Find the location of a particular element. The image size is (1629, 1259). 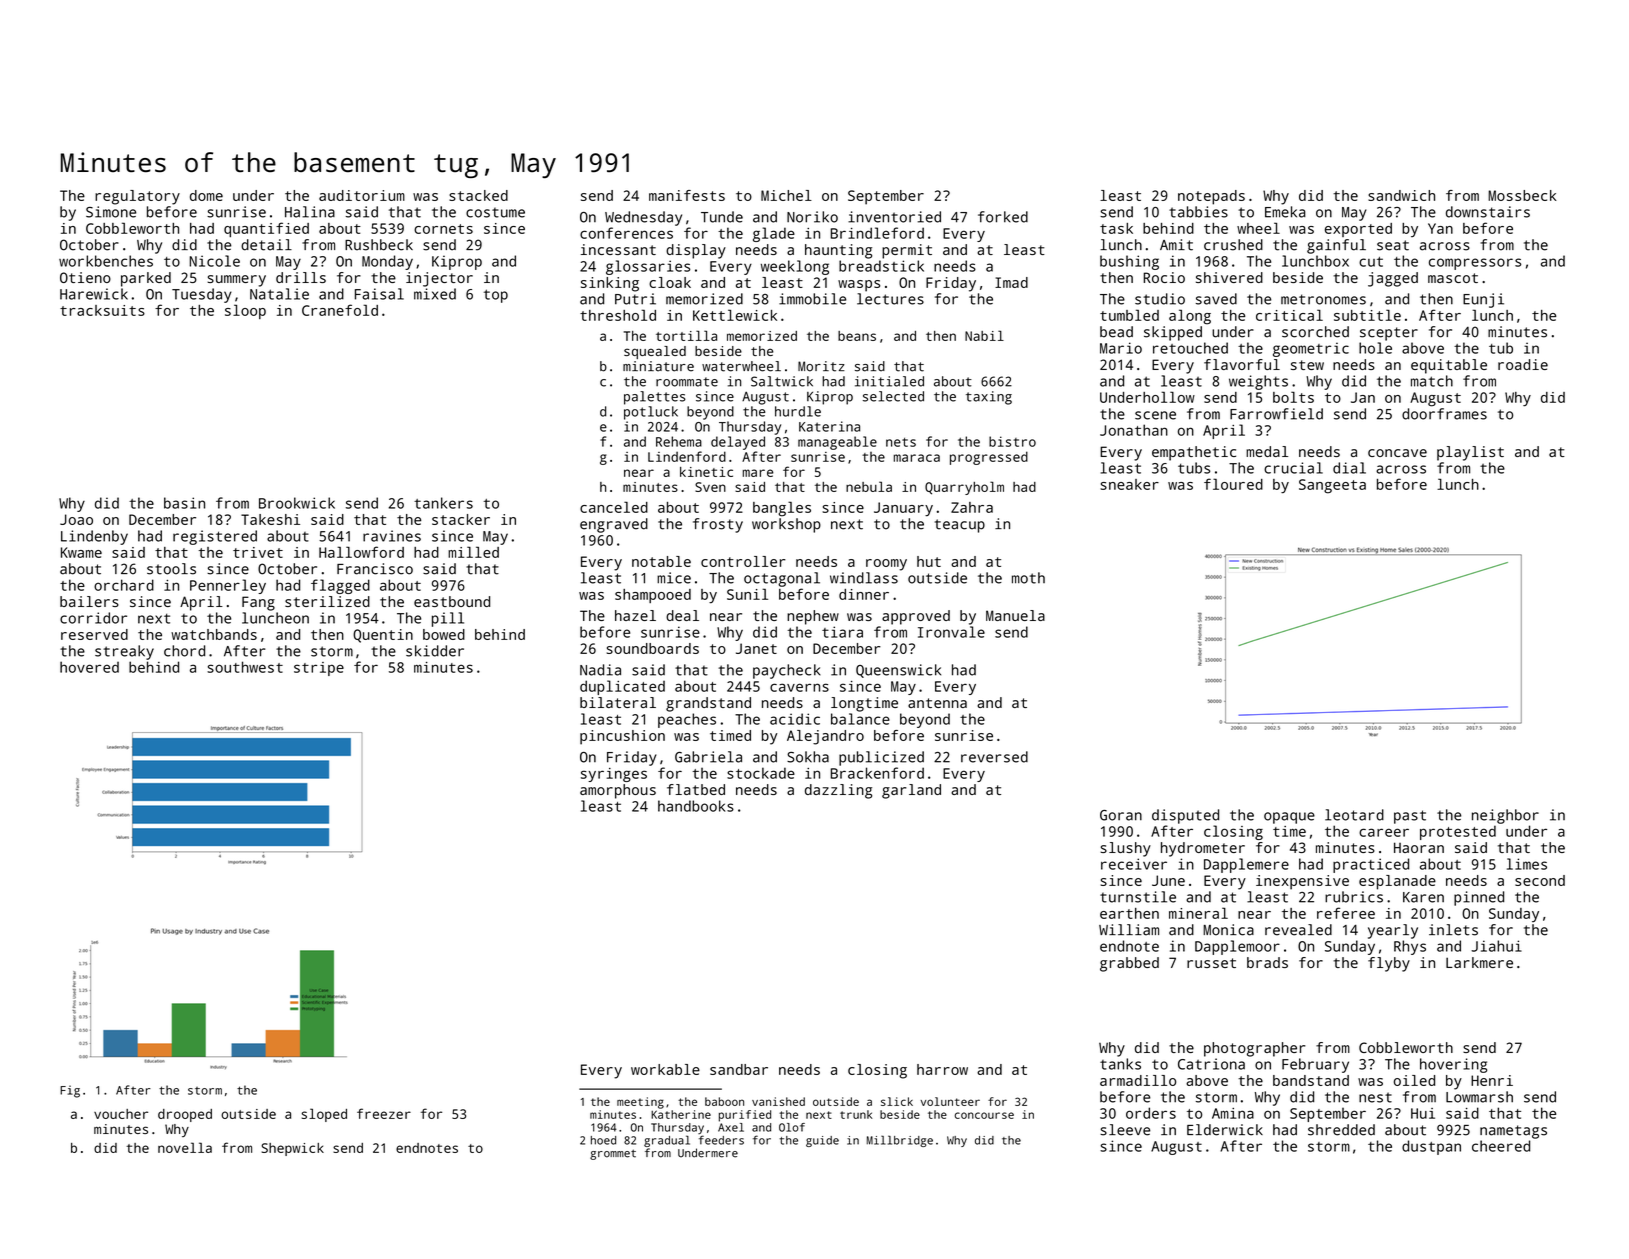

turnstile is located at coordinates (1138, 897).
